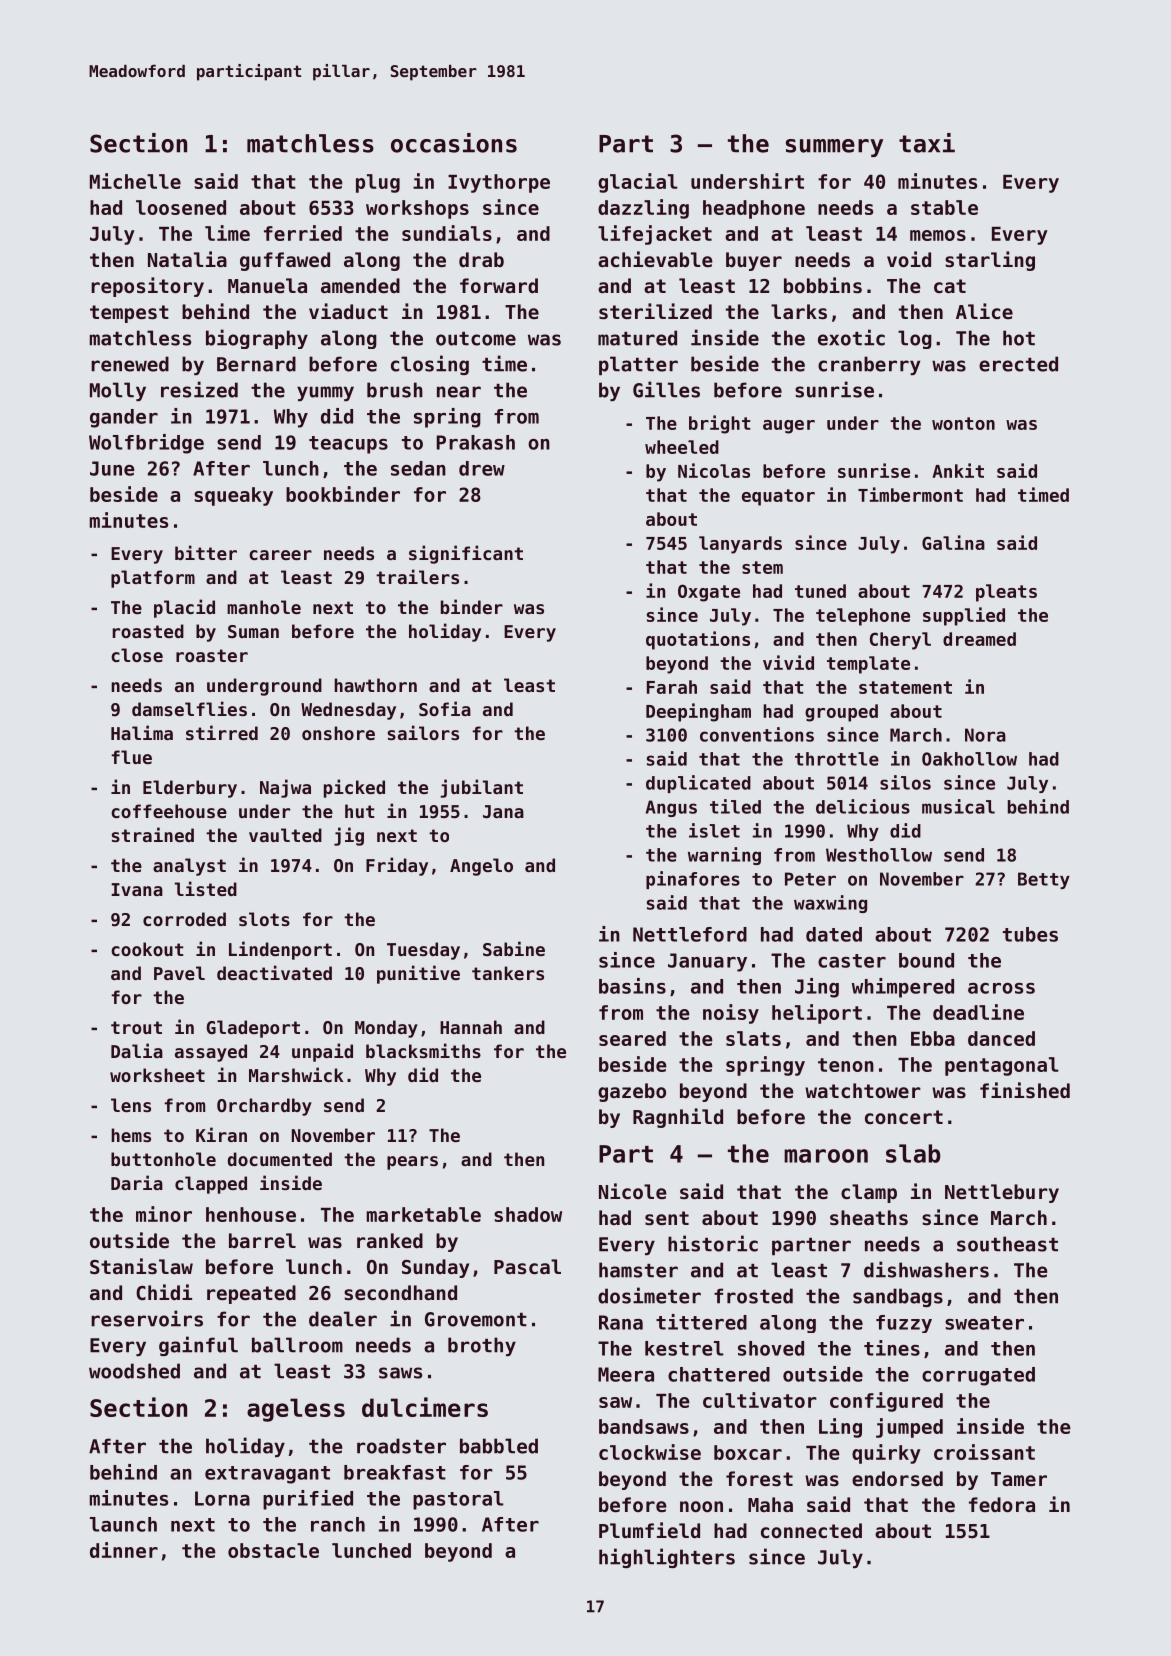 The width and height of the screenshot is (1171, 1656). What do you see at coordinates (984, 311) in the screenshot?
I see `Alice` at bounding box center [984, 311].
